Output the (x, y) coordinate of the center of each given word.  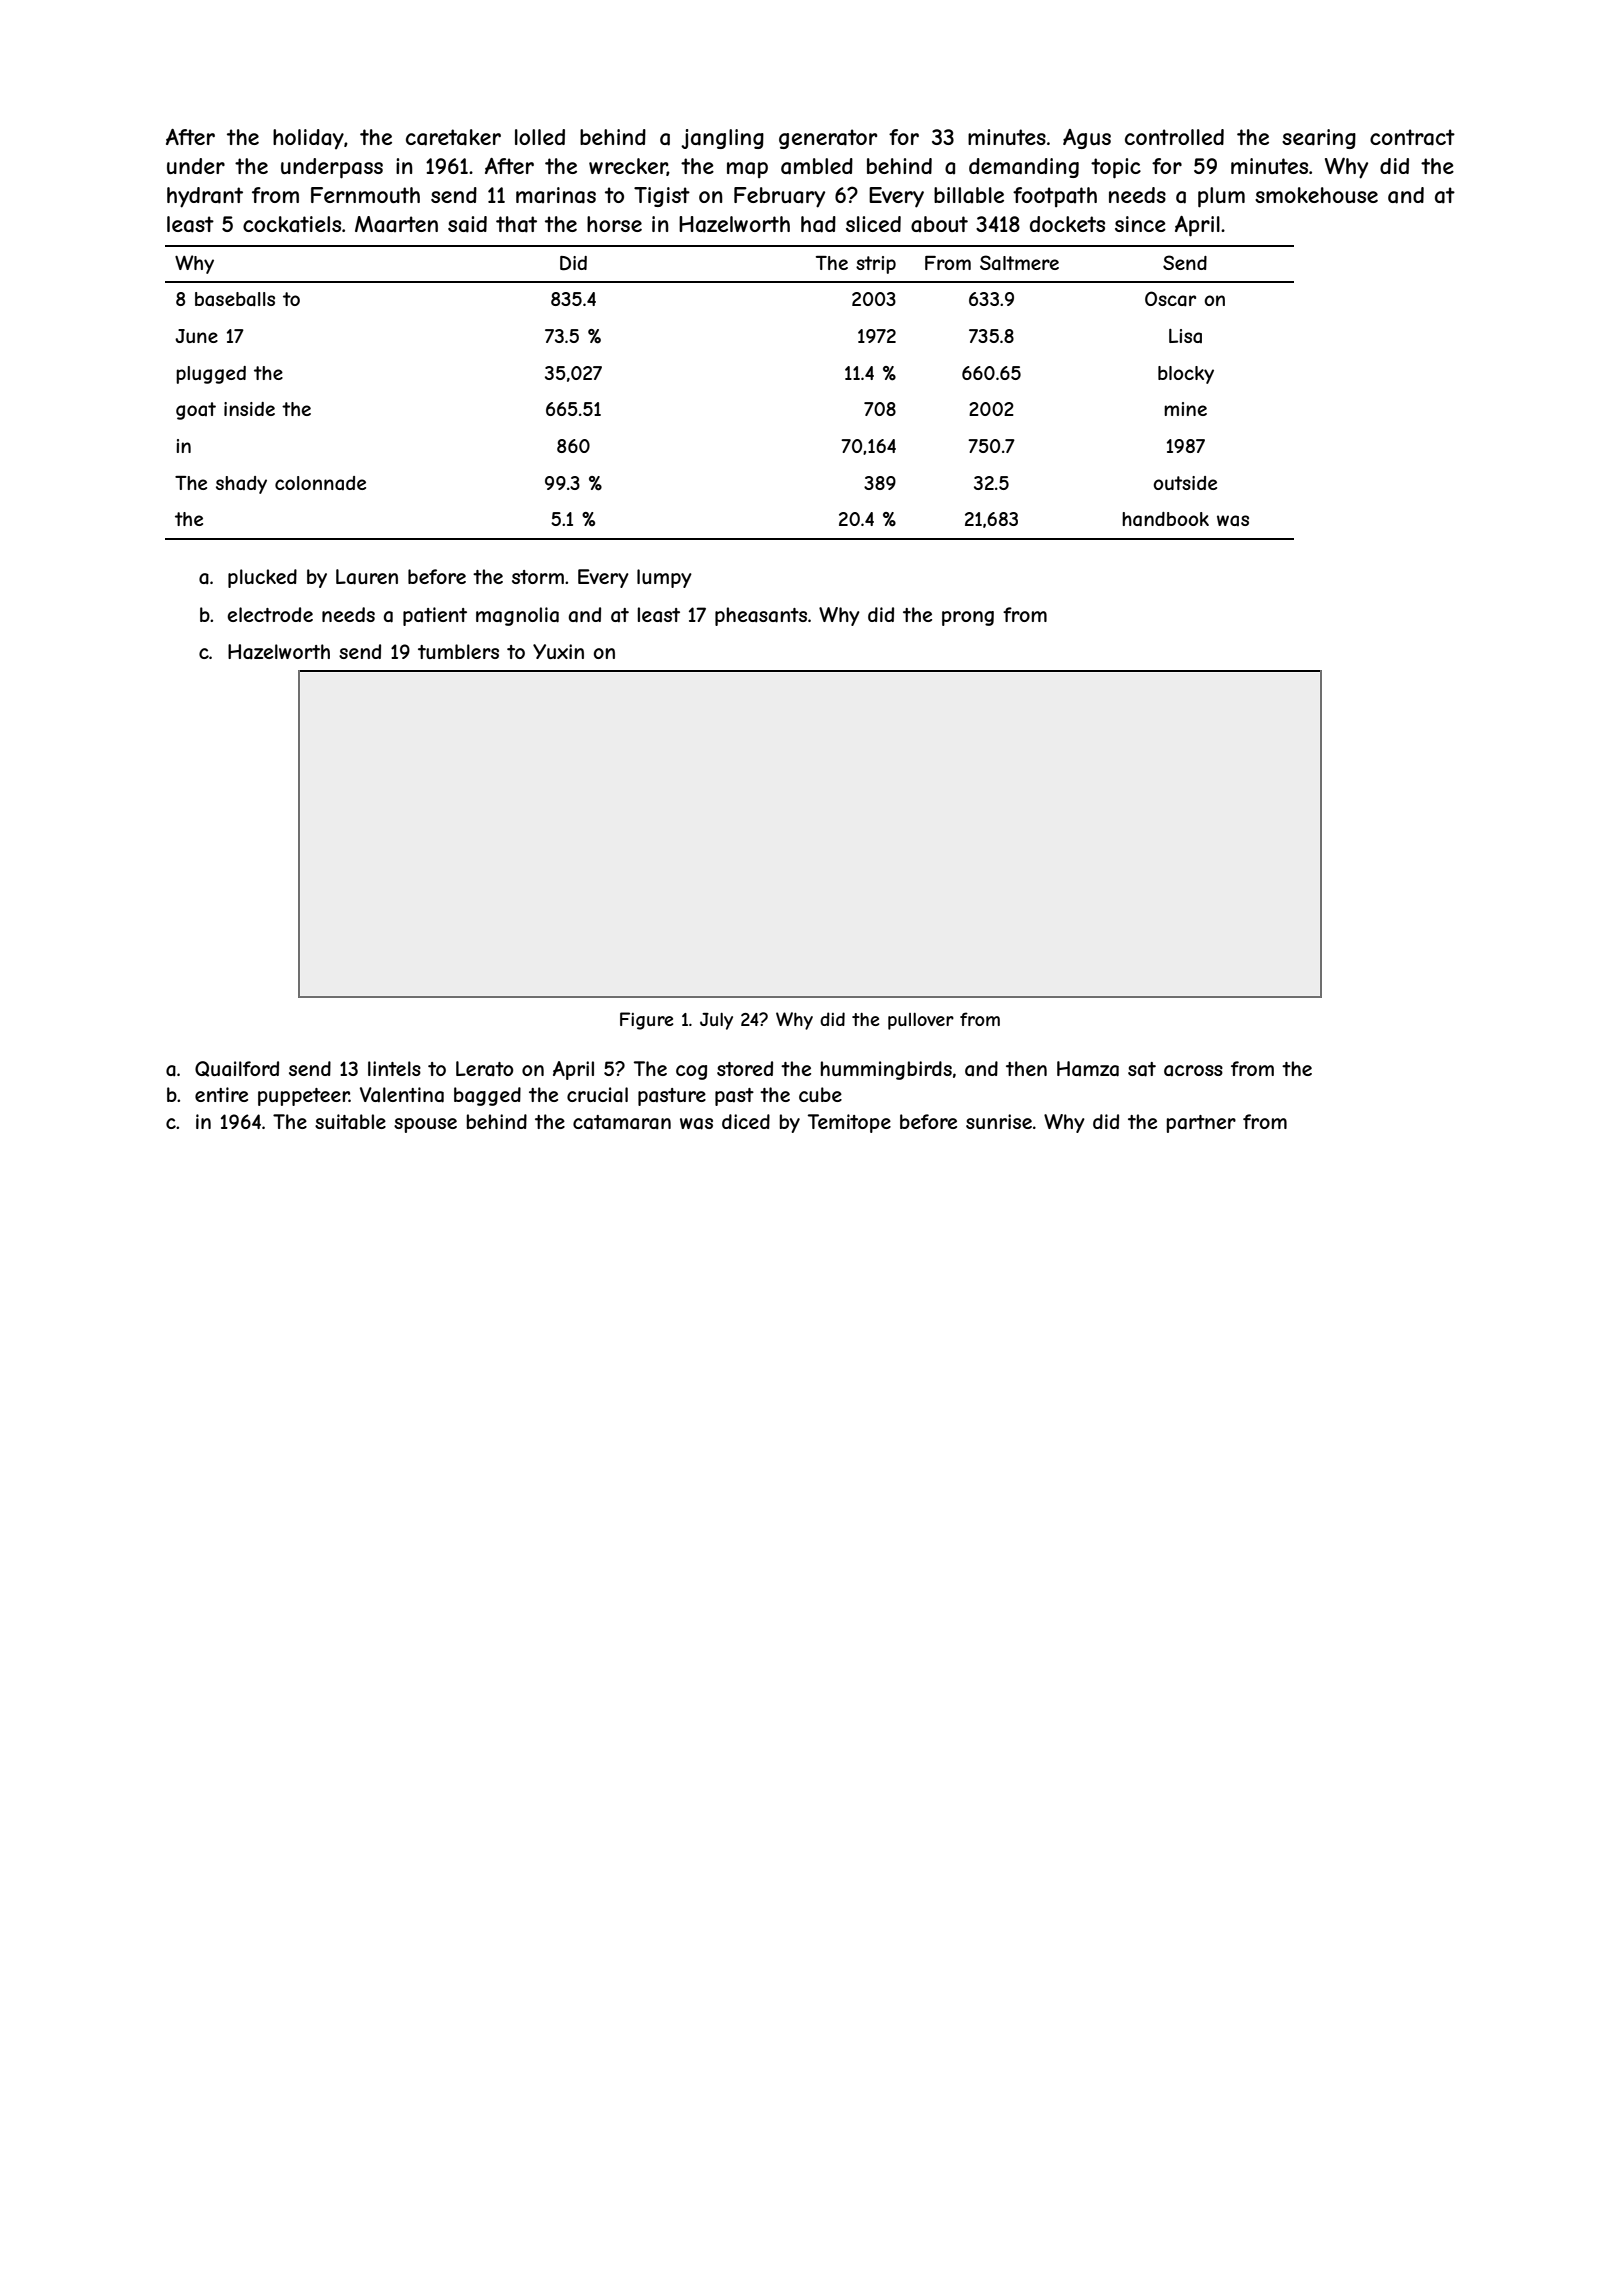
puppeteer (303, 1097)
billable (969, 195)
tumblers (458, 651)
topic (1116, 168)
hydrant (205, 197)
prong (968, 618)
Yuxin (558, 651)
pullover (921, 1021)
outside (1185, 483)
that (516, 224)
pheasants (761, 616)
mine (1185, 409)
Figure (646, 1021)
